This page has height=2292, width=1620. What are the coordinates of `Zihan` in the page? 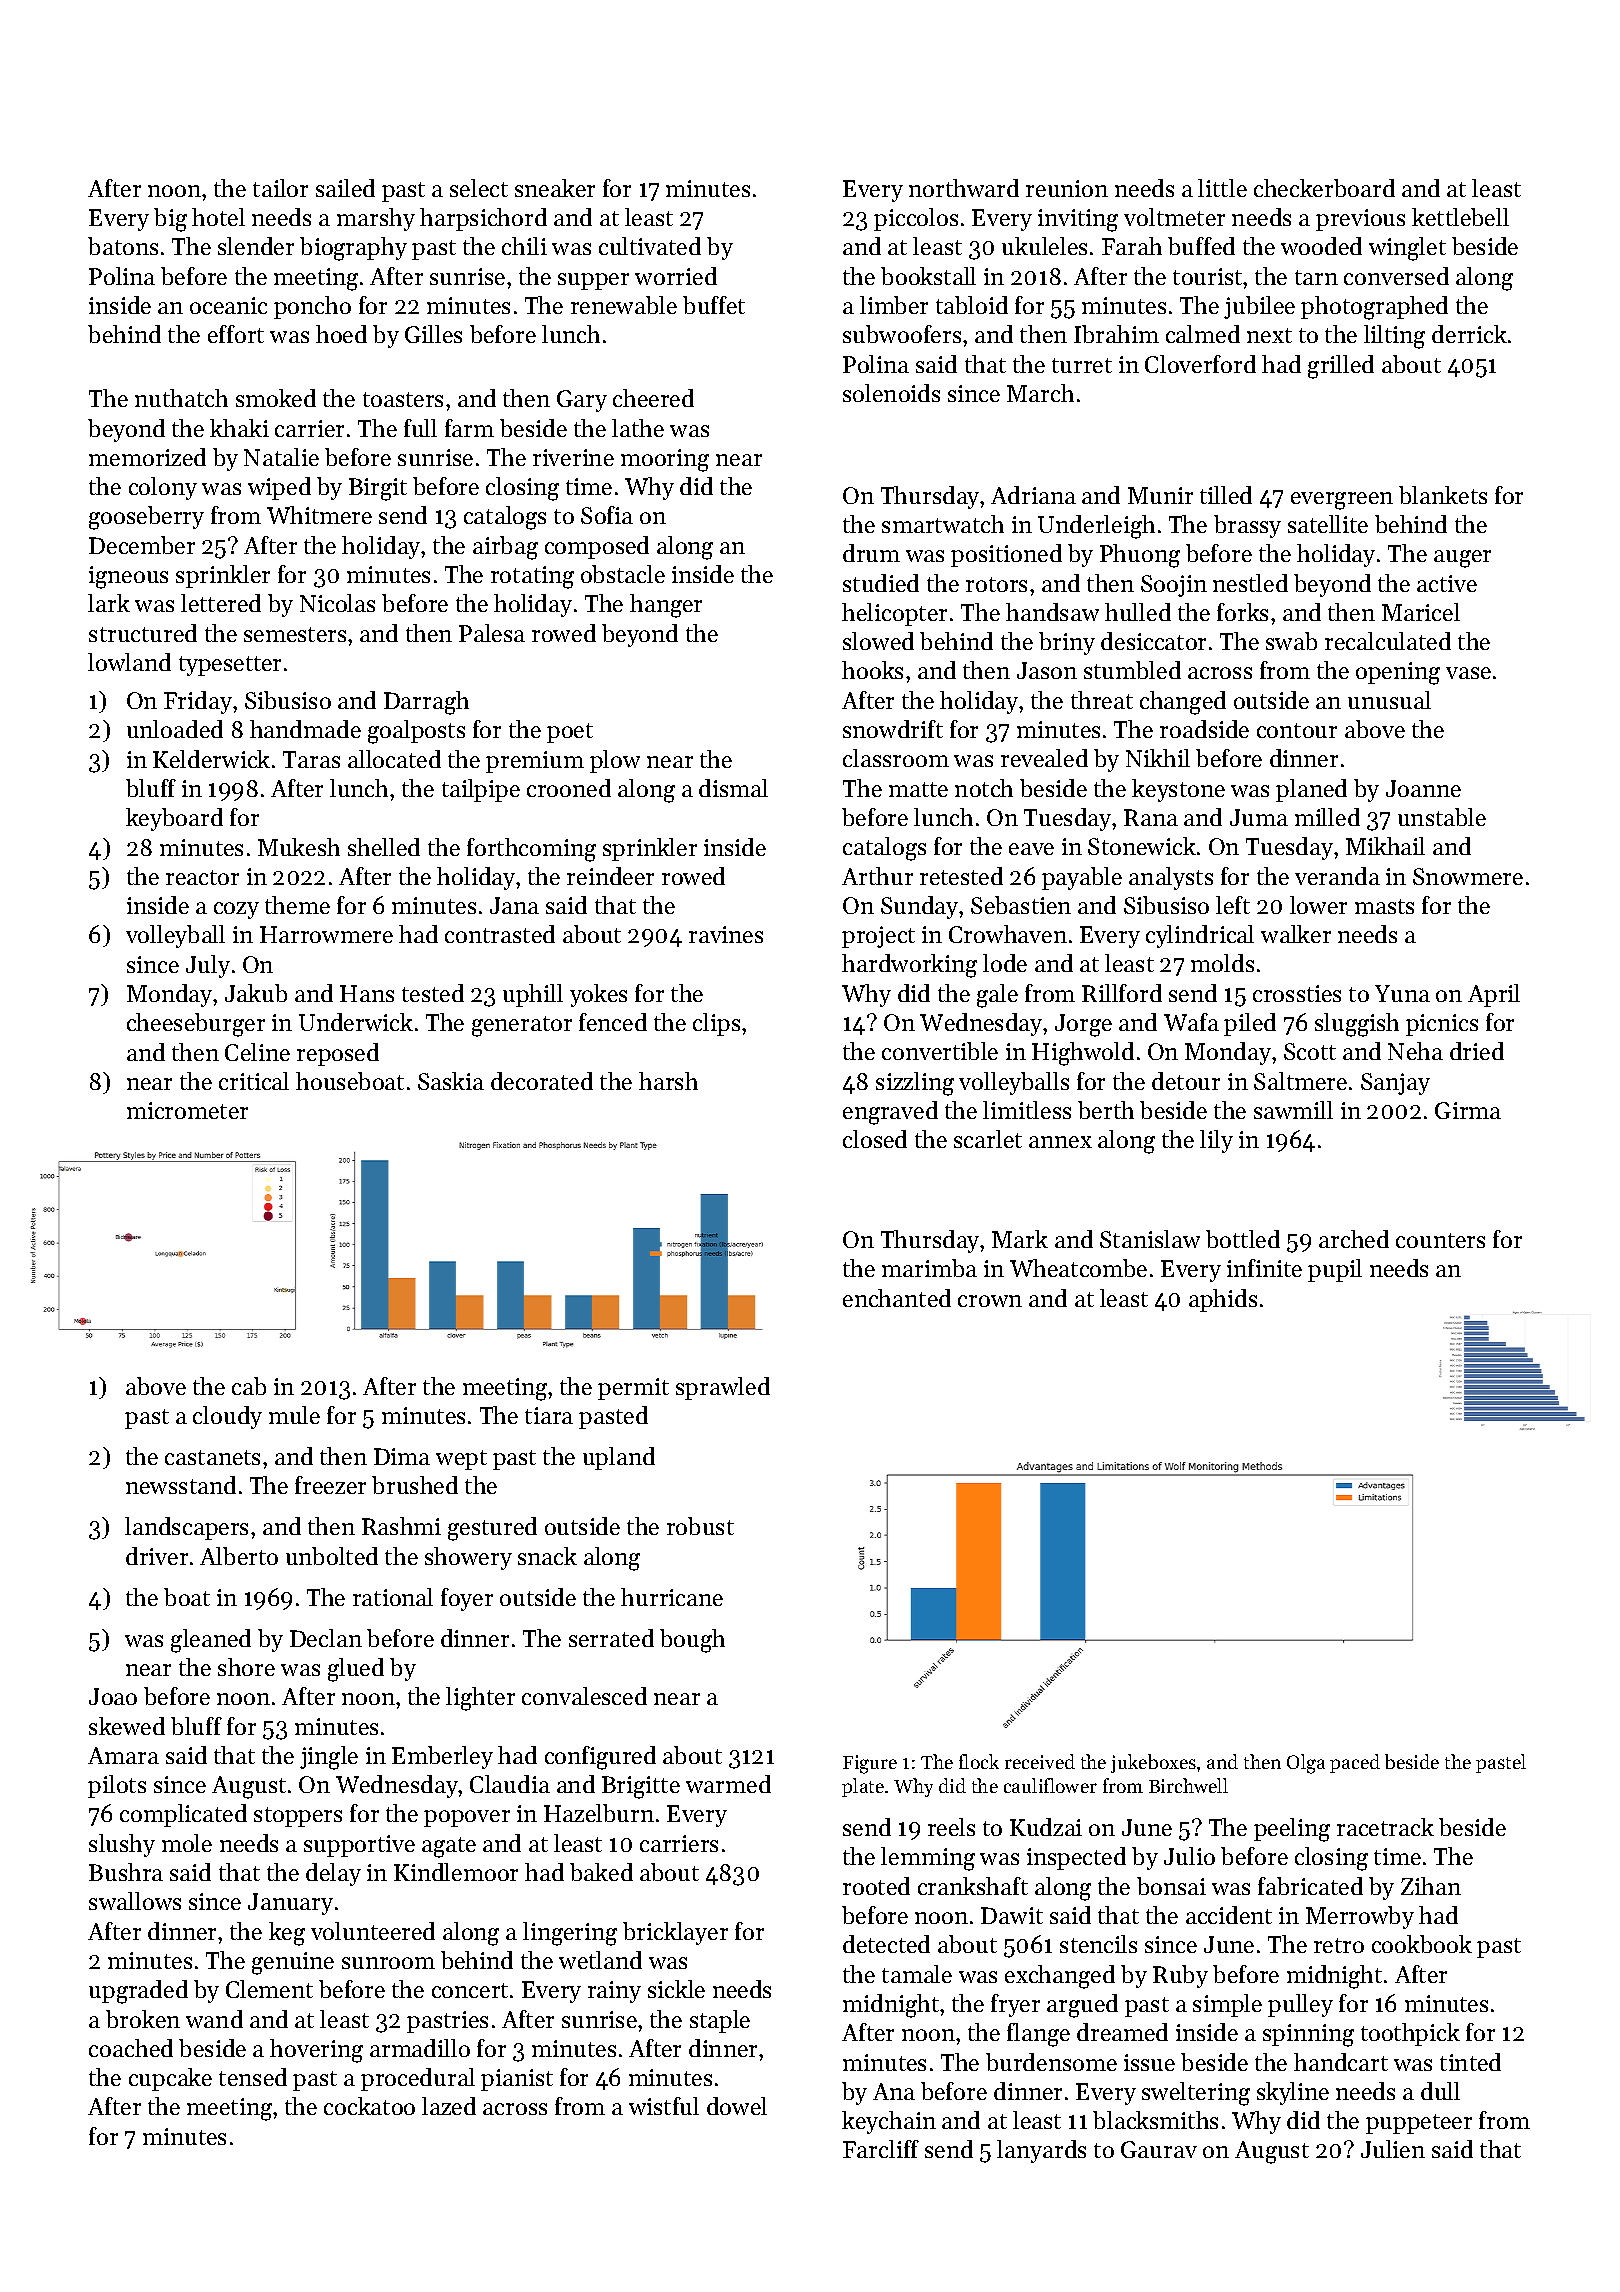 It's located at (1431, 1886).
